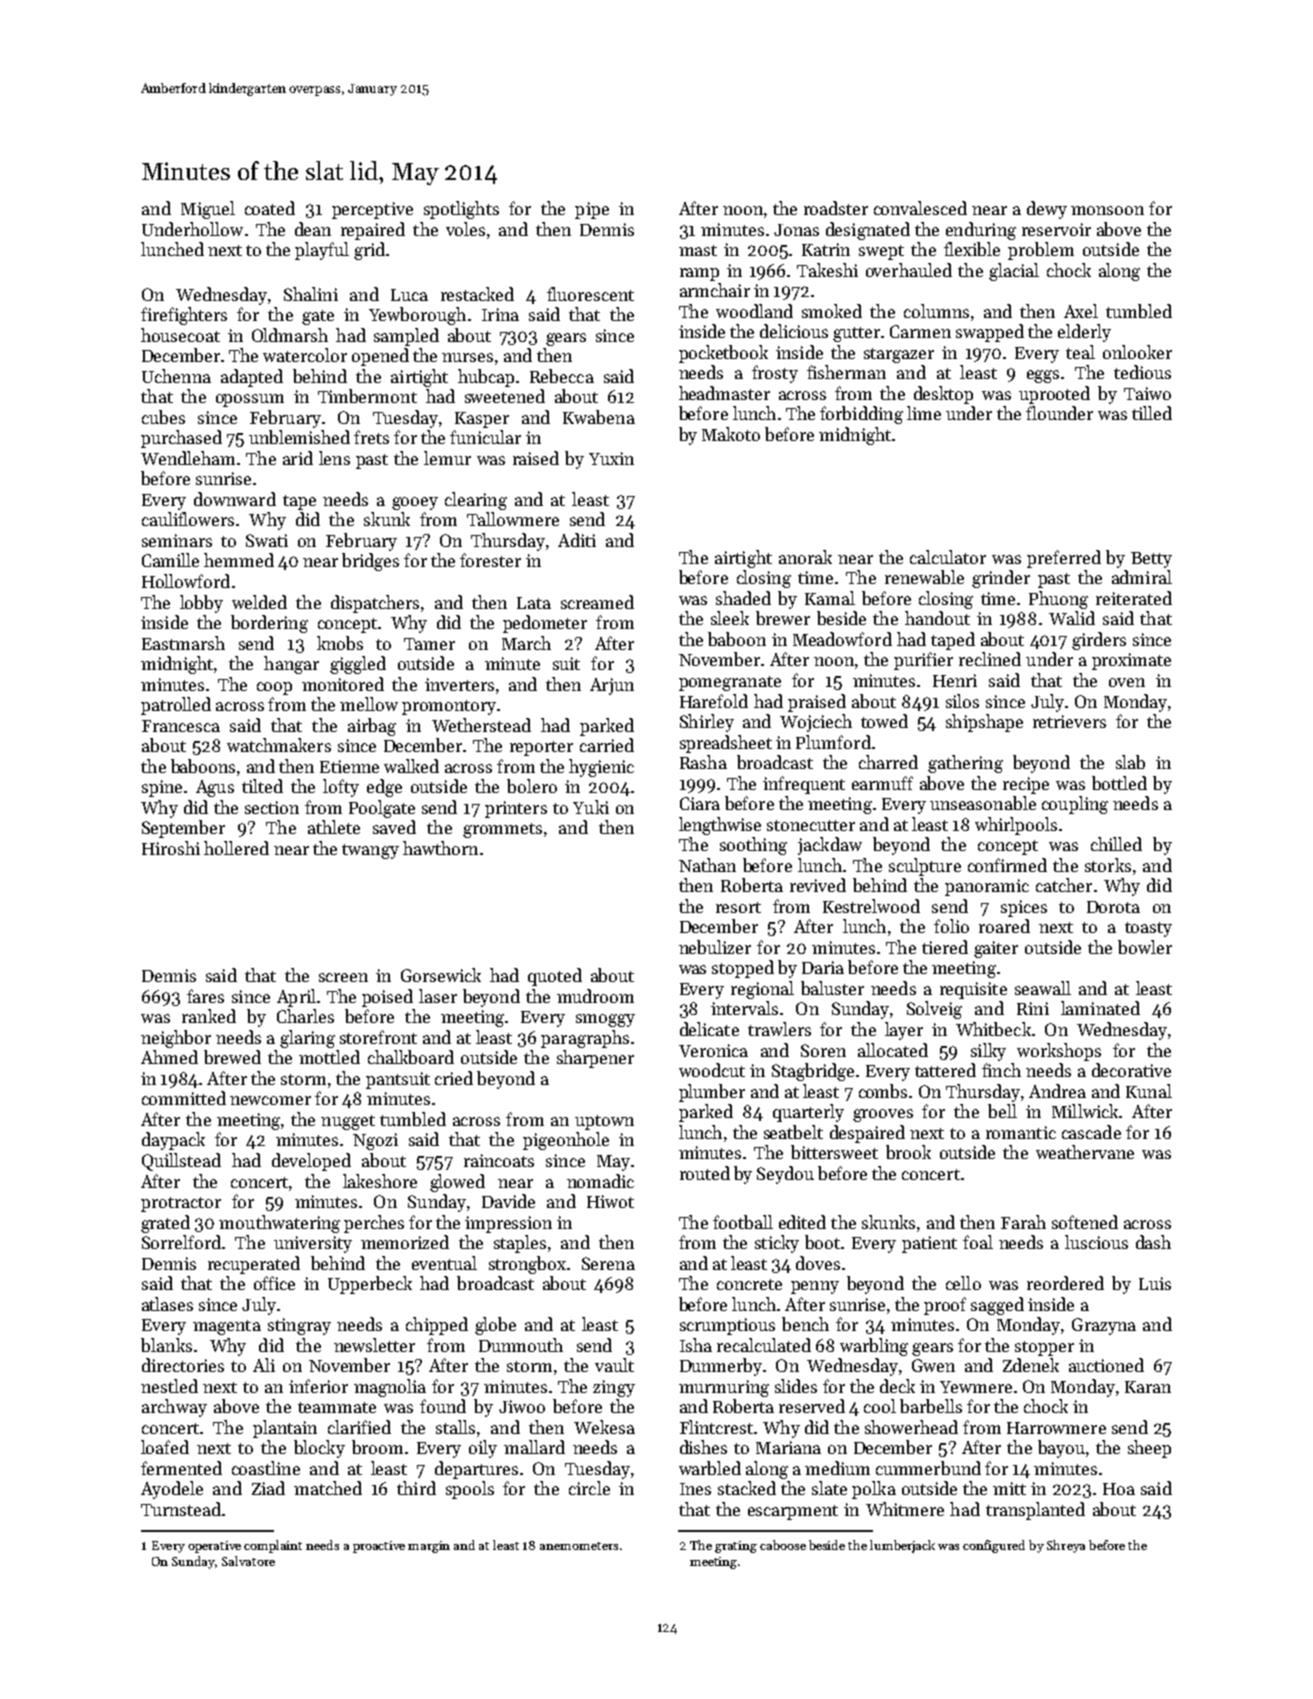 This screenshot has height=1699, width=1313. What do you see at coordinates (1001, 1070) in the screenshot?
I see `finch` at bounding box center [1001, 1070].
